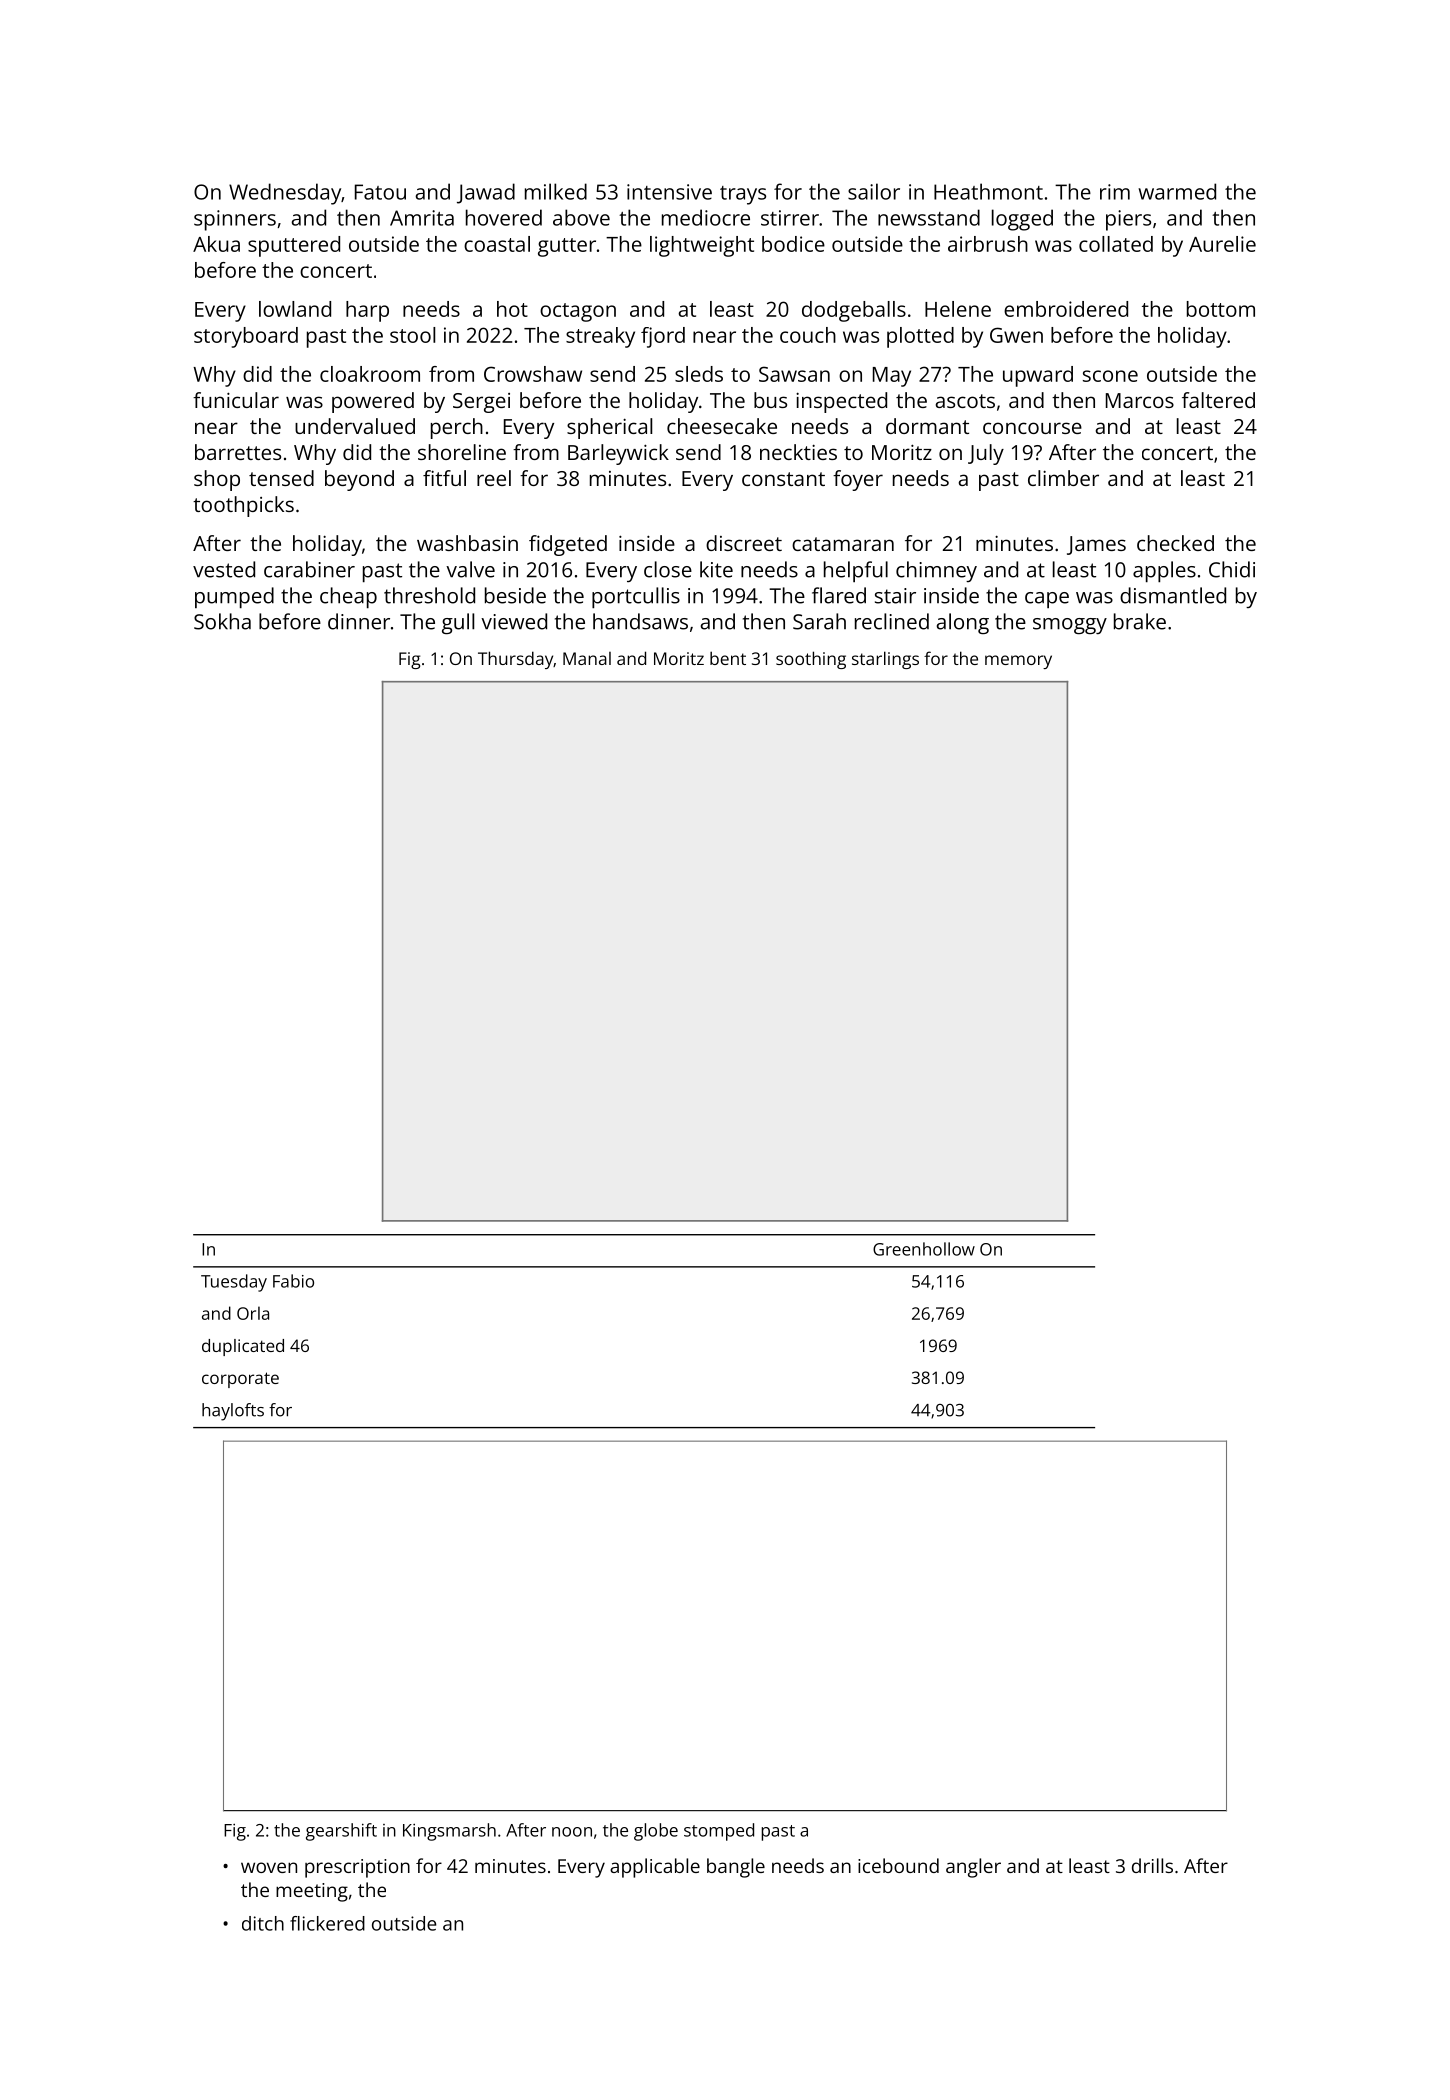  Describe the element at coordinates (380, 192) in the page. I see `Fatou` at that location.
